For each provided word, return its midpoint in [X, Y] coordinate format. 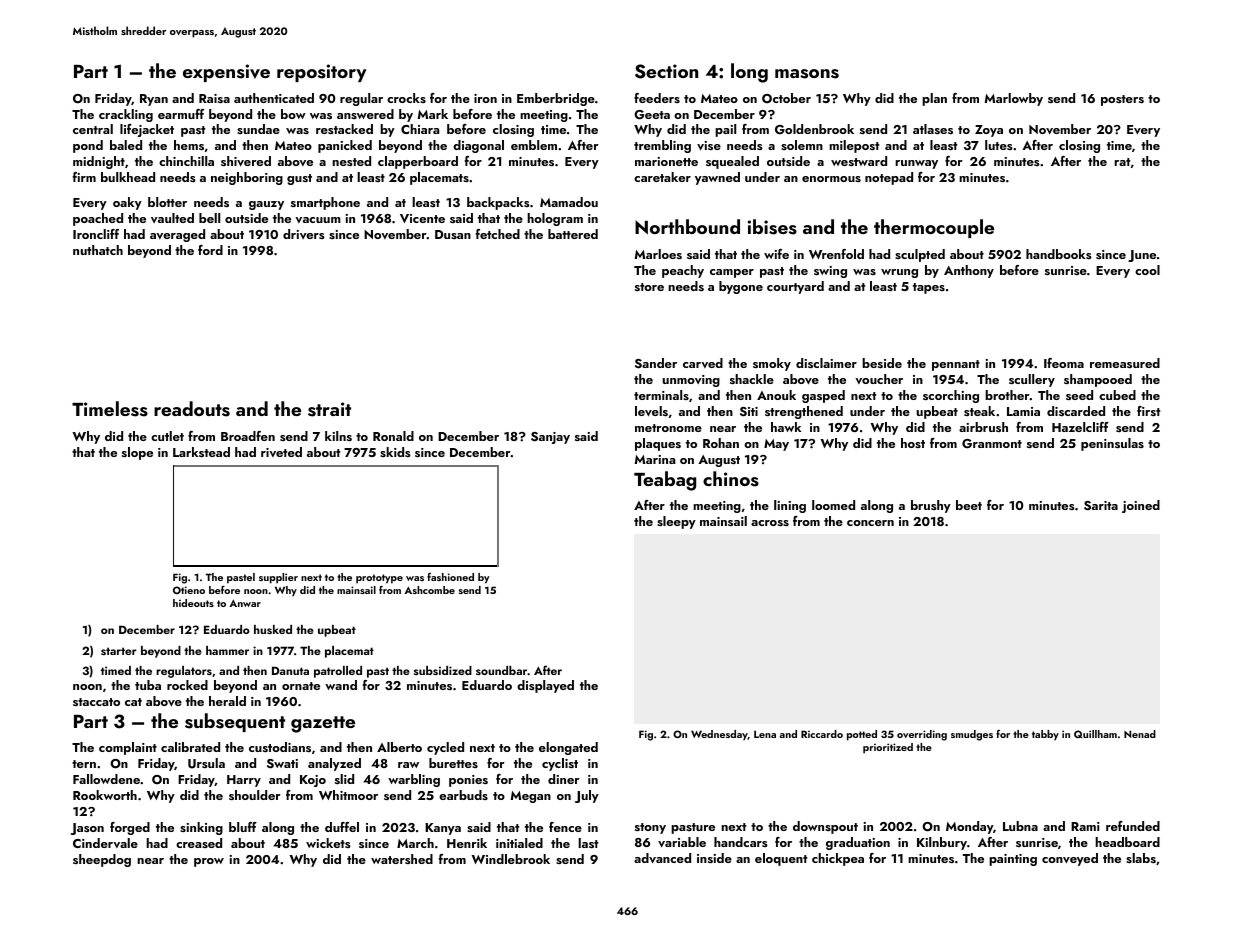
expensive [226, 73]
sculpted [920, 255]
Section [666, 71]
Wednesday [719, 735]
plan [934, 99]
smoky [772, 364]
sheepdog [102, 860]
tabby [1045, 735]
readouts [192, 409]
